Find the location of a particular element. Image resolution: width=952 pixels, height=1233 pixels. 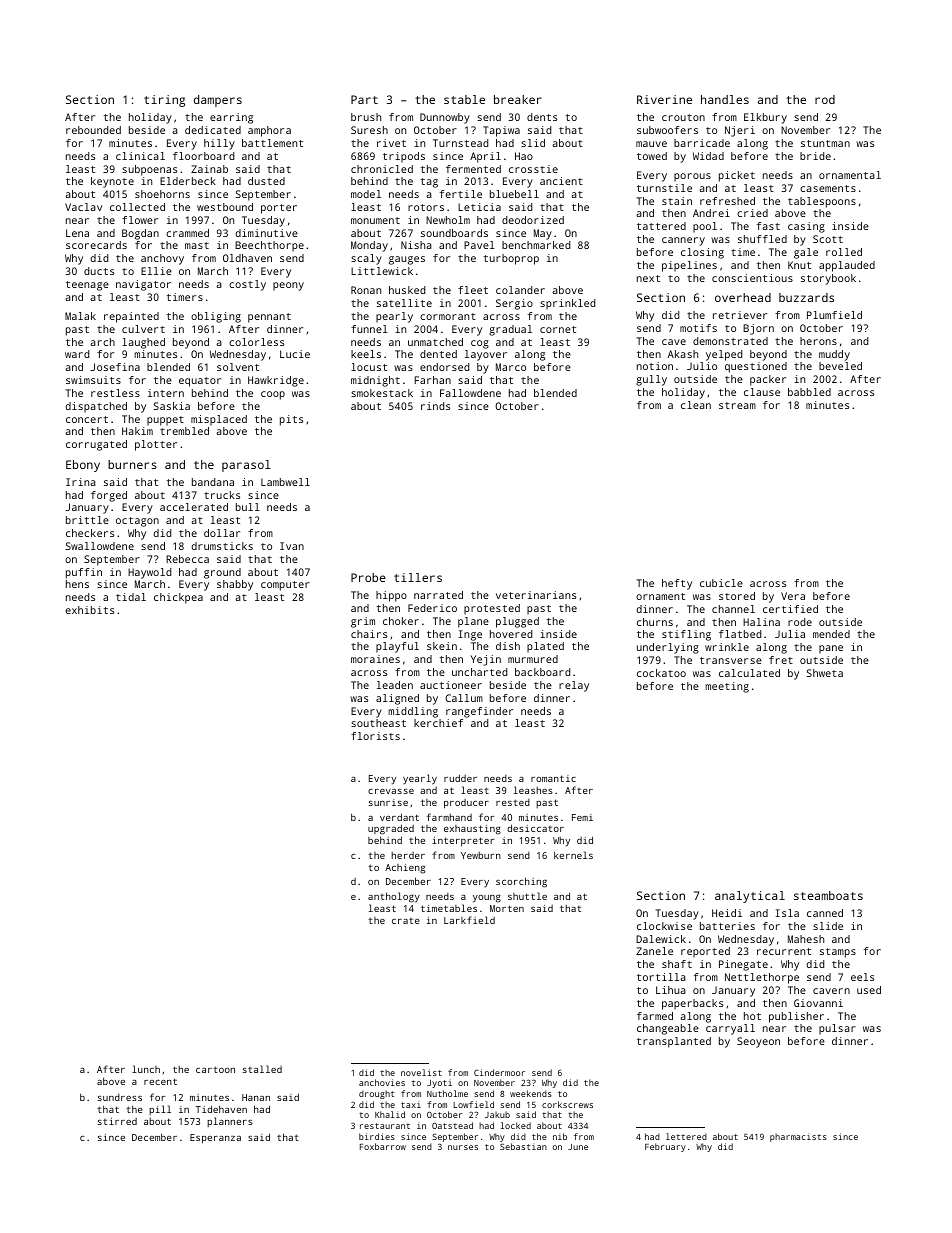

veterinarians is located at coordinates (536, 595).
